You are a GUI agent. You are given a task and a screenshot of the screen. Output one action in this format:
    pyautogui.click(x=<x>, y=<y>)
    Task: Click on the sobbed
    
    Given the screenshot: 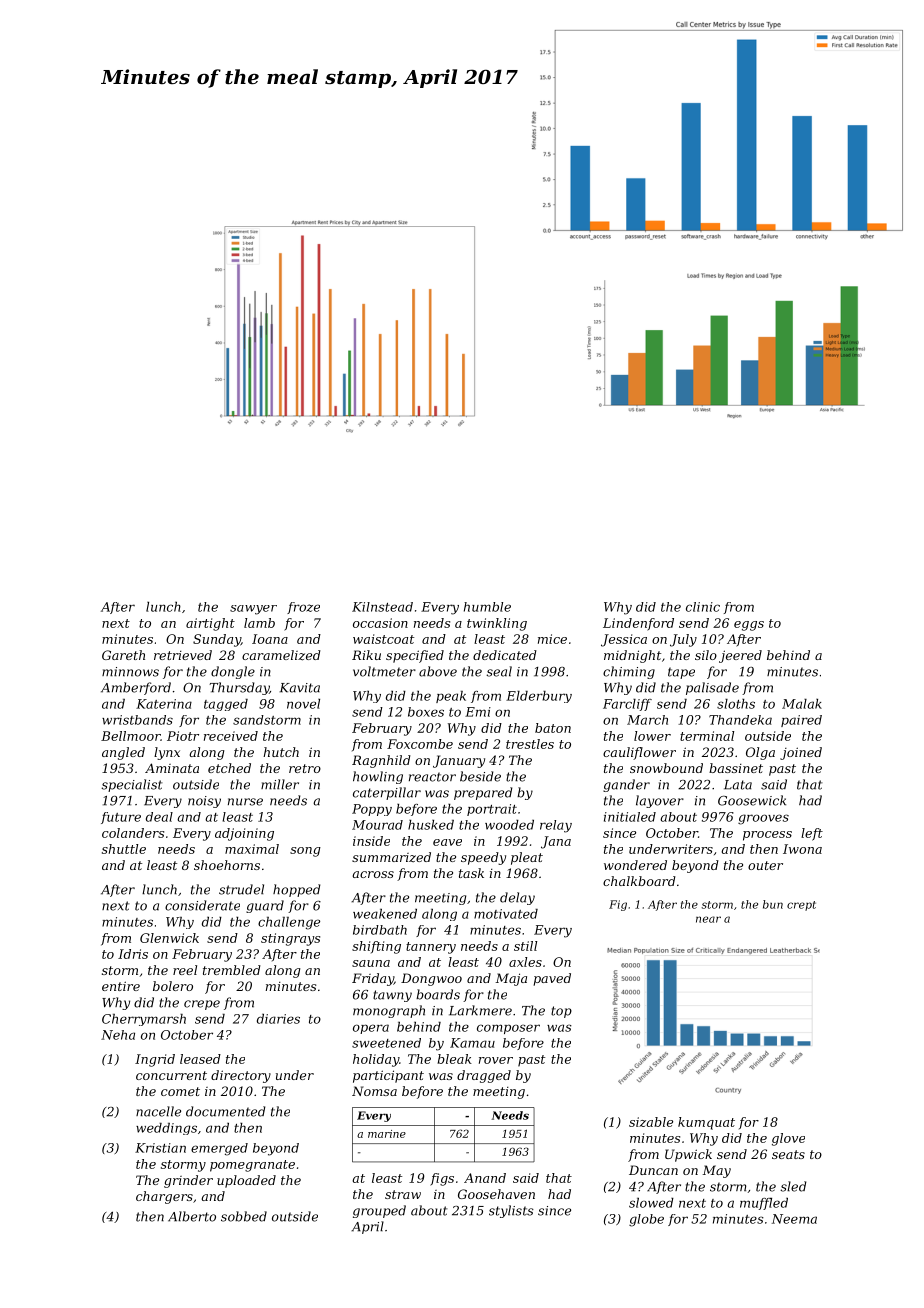 What is the action you would take?
    pyautogui.click(x=244, y=1216)
